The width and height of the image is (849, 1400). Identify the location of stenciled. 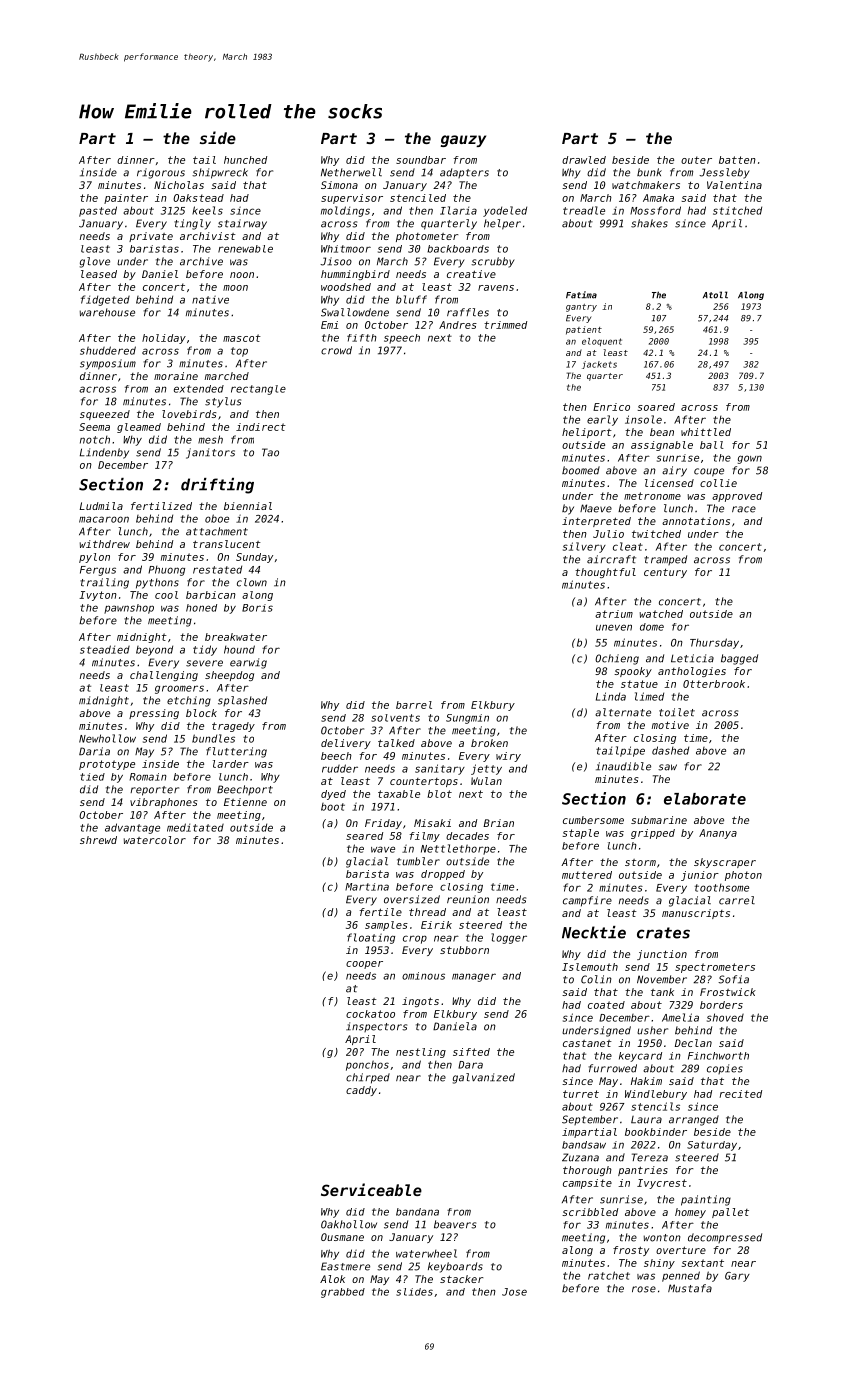
(418, 198).
